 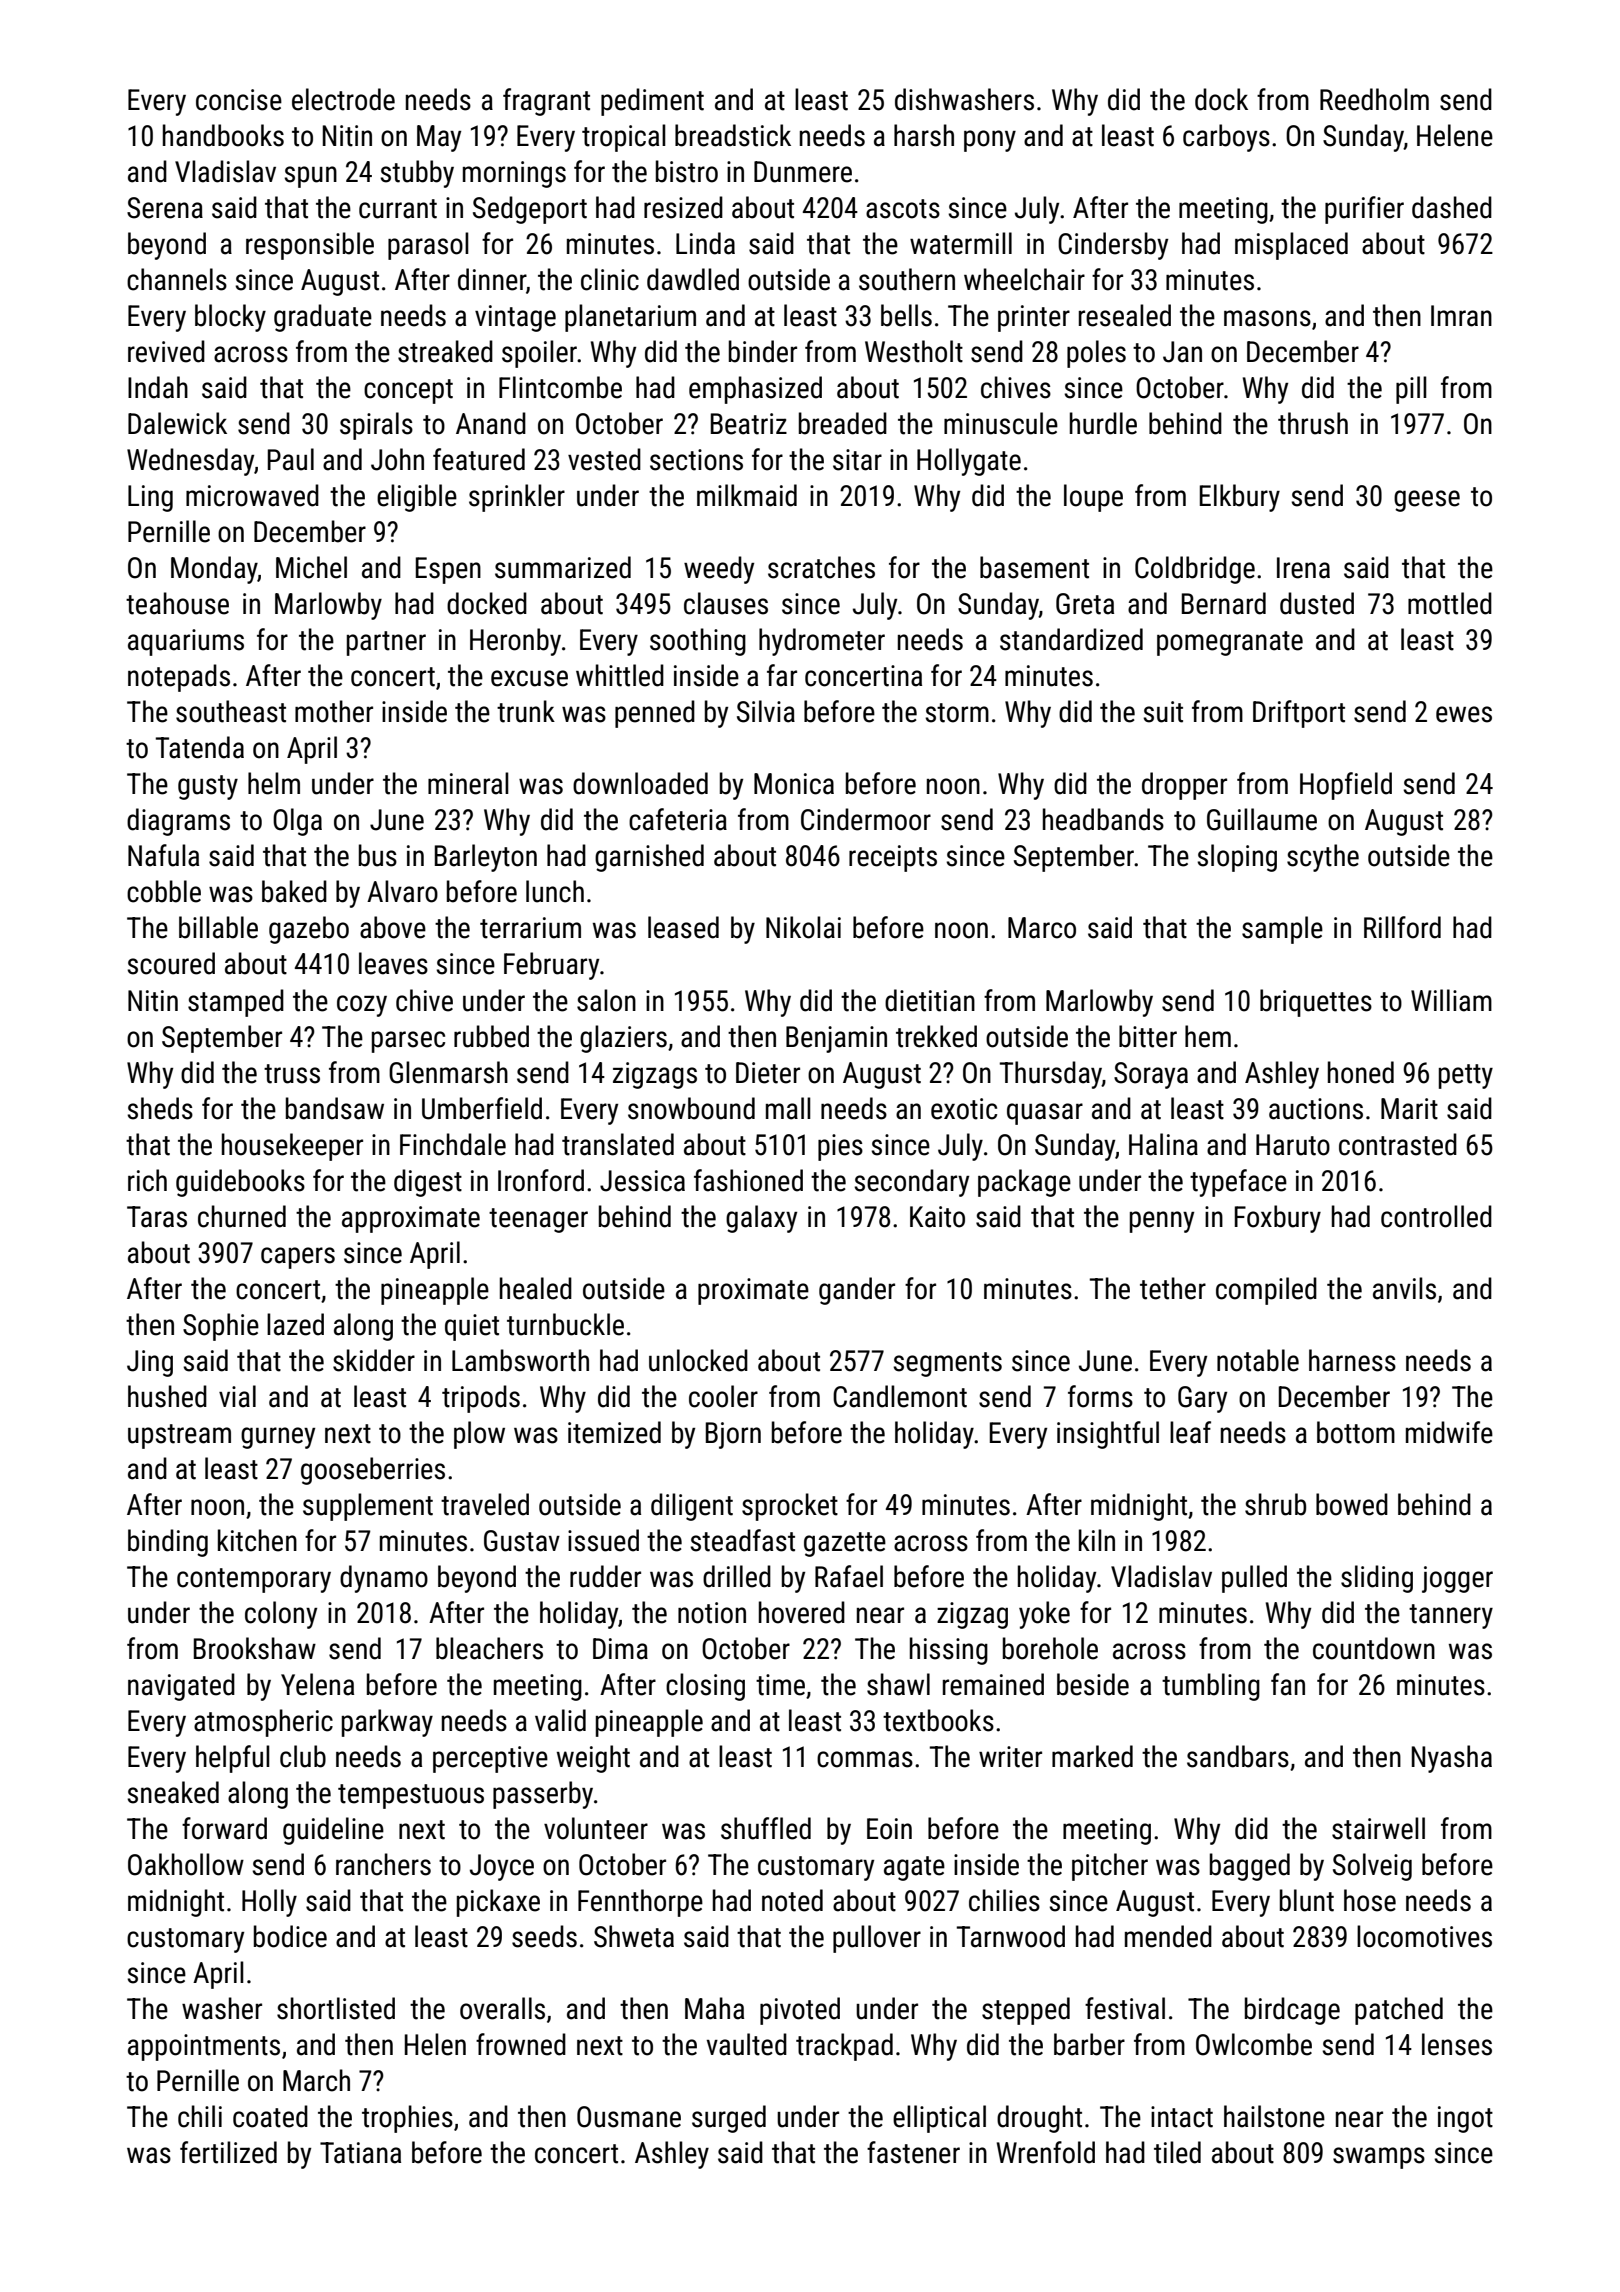 I want to click on ewes, so click(x=1464, y=714).
